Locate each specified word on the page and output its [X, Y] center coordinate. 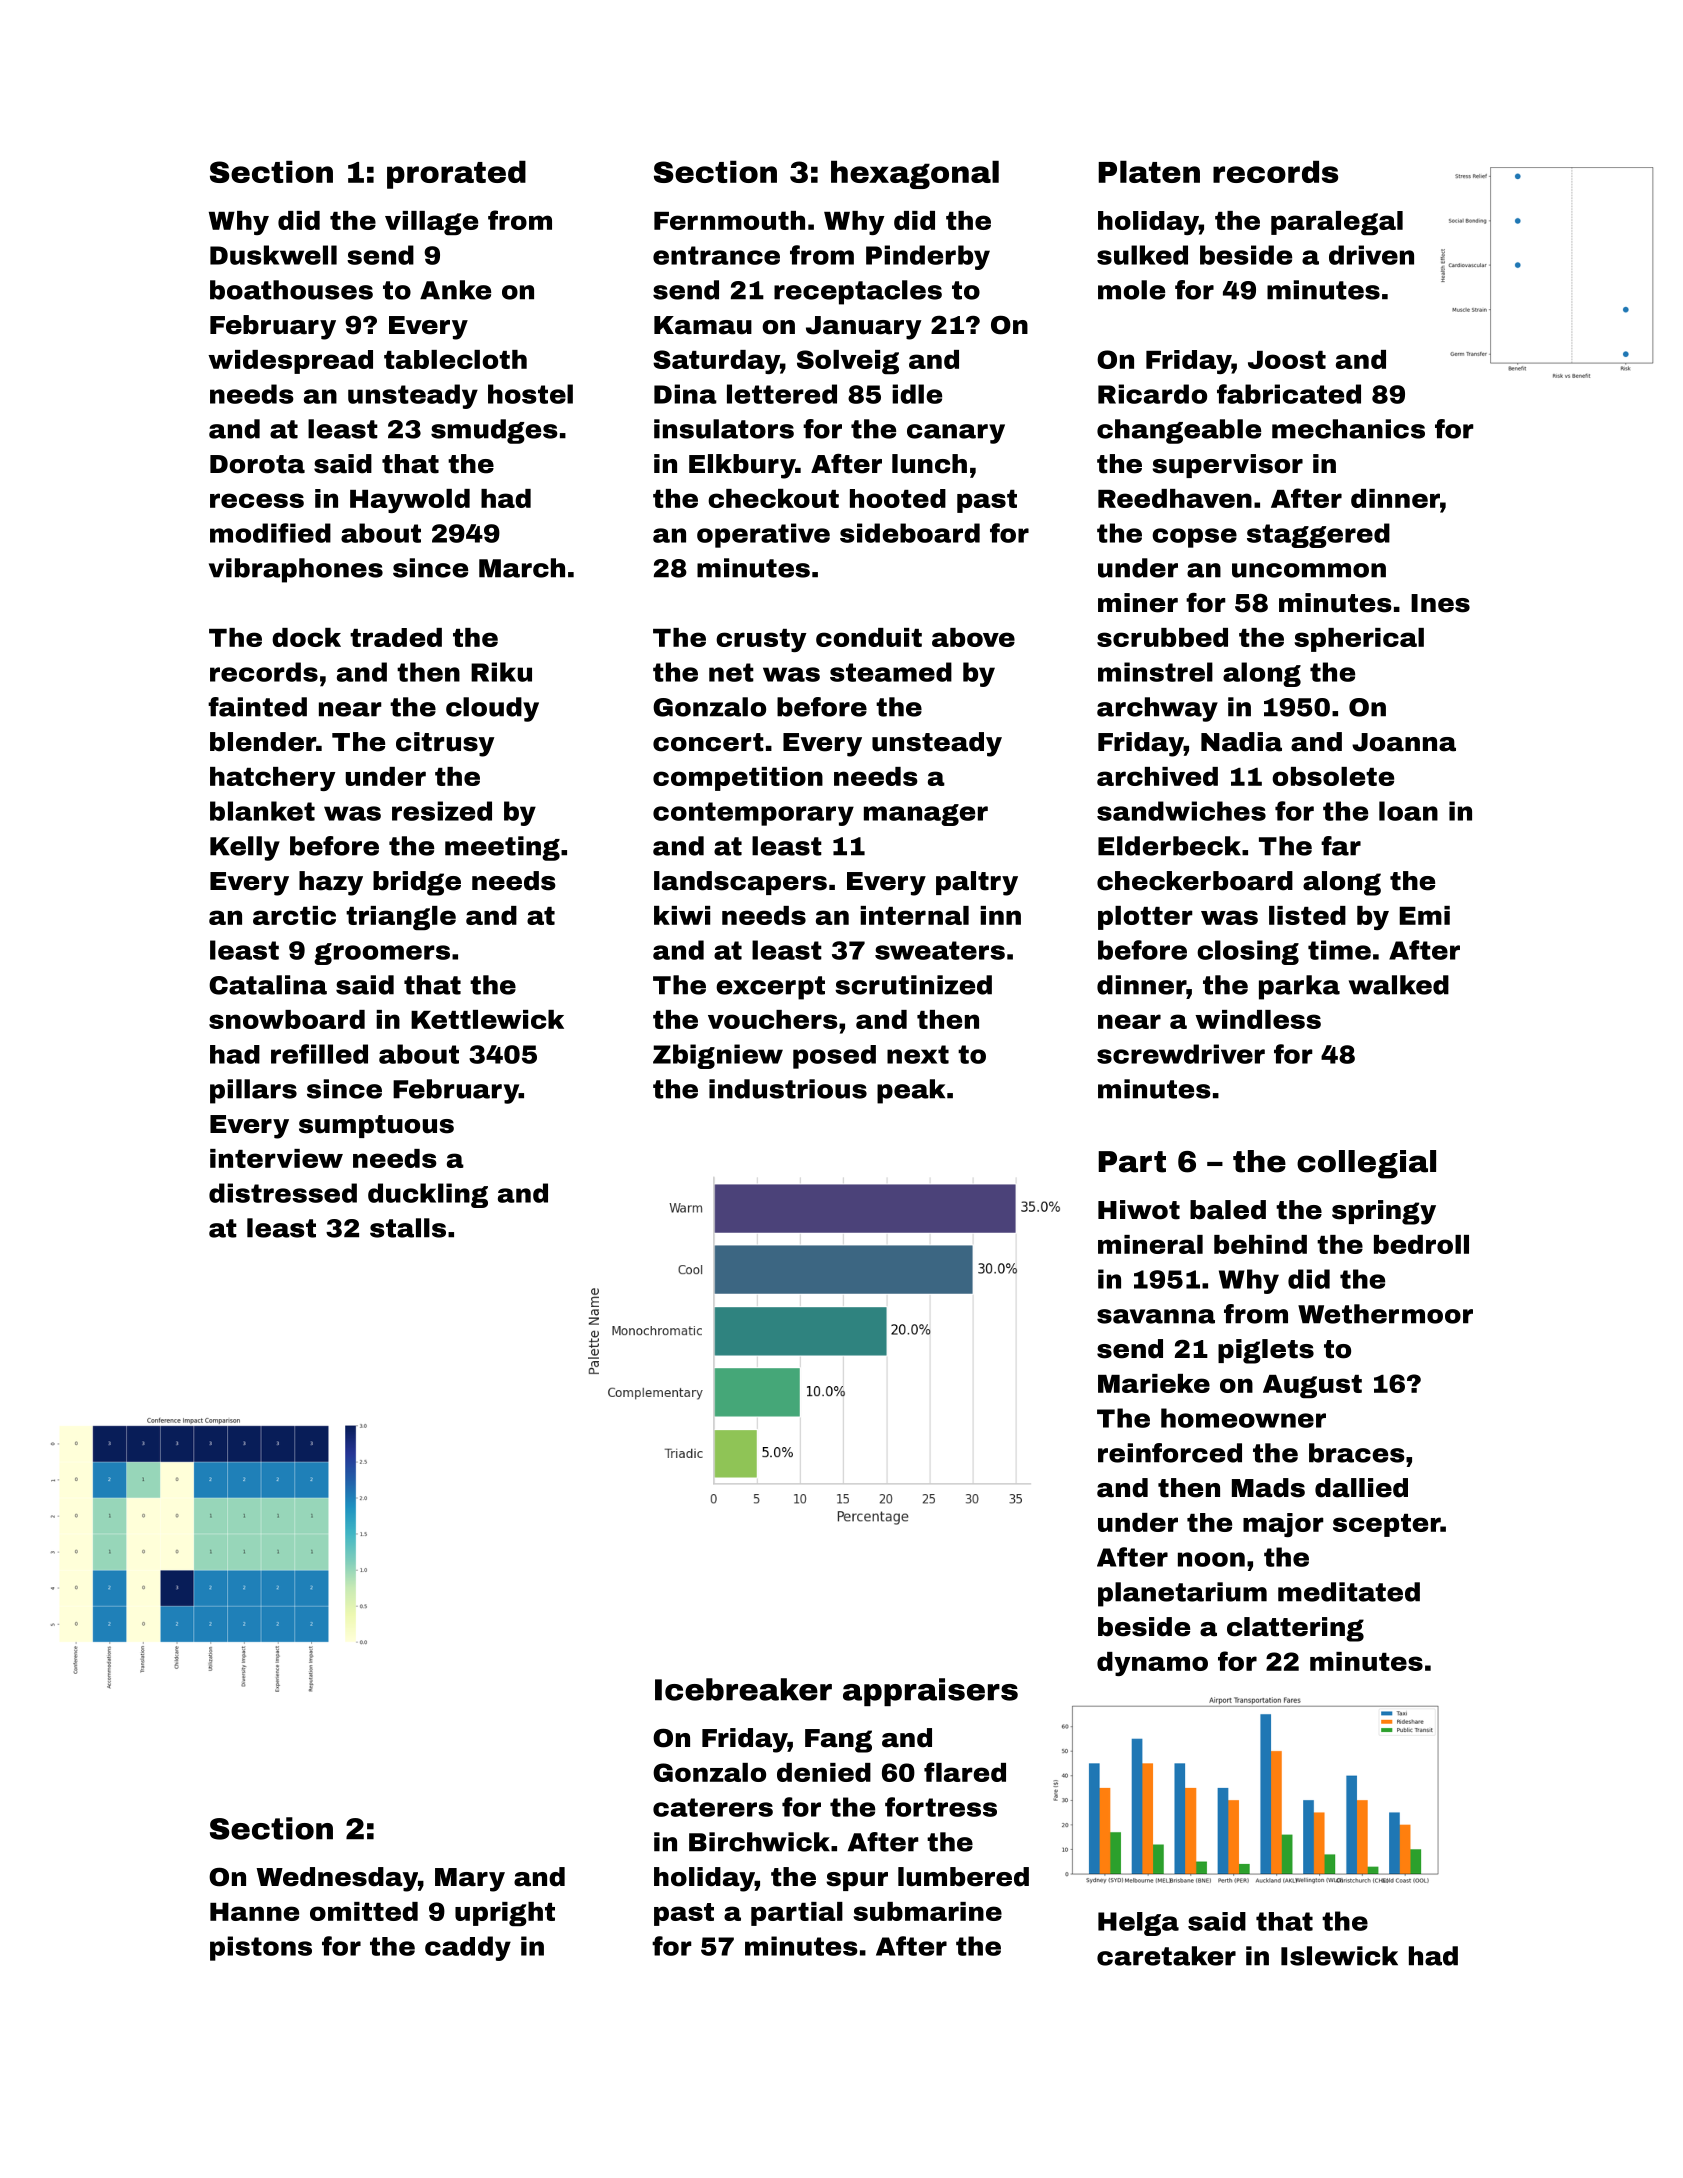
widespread [290, 362]
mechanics [1348, 429]
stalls [408, 1228]
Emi [1425, 915]
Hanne [254, 1912]
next [918, 1054]
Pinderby [928, 257]
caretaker [1166, 1956]
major [1283, 1525]
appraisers [930, 1692]
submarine [927, 1911]
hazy [331, 883]
